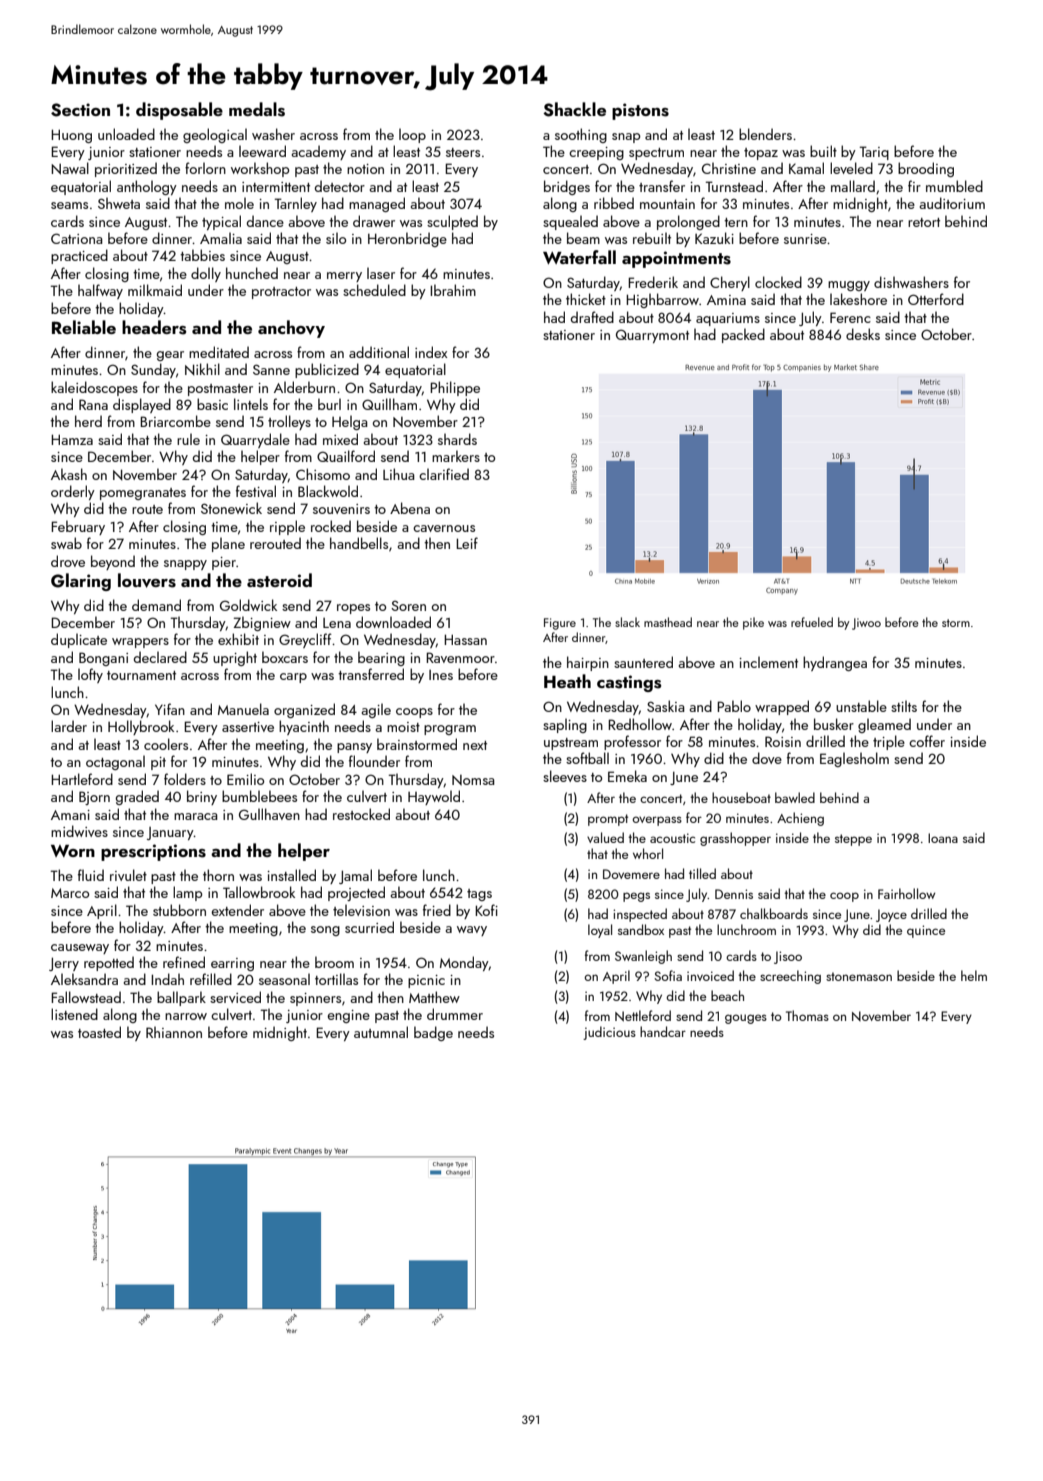 This screenshot has height=1481, width=1043. What do you see at coordinates (73, 492) in the screenshot?
I see `orderly` at bounding box center [73, 492].
